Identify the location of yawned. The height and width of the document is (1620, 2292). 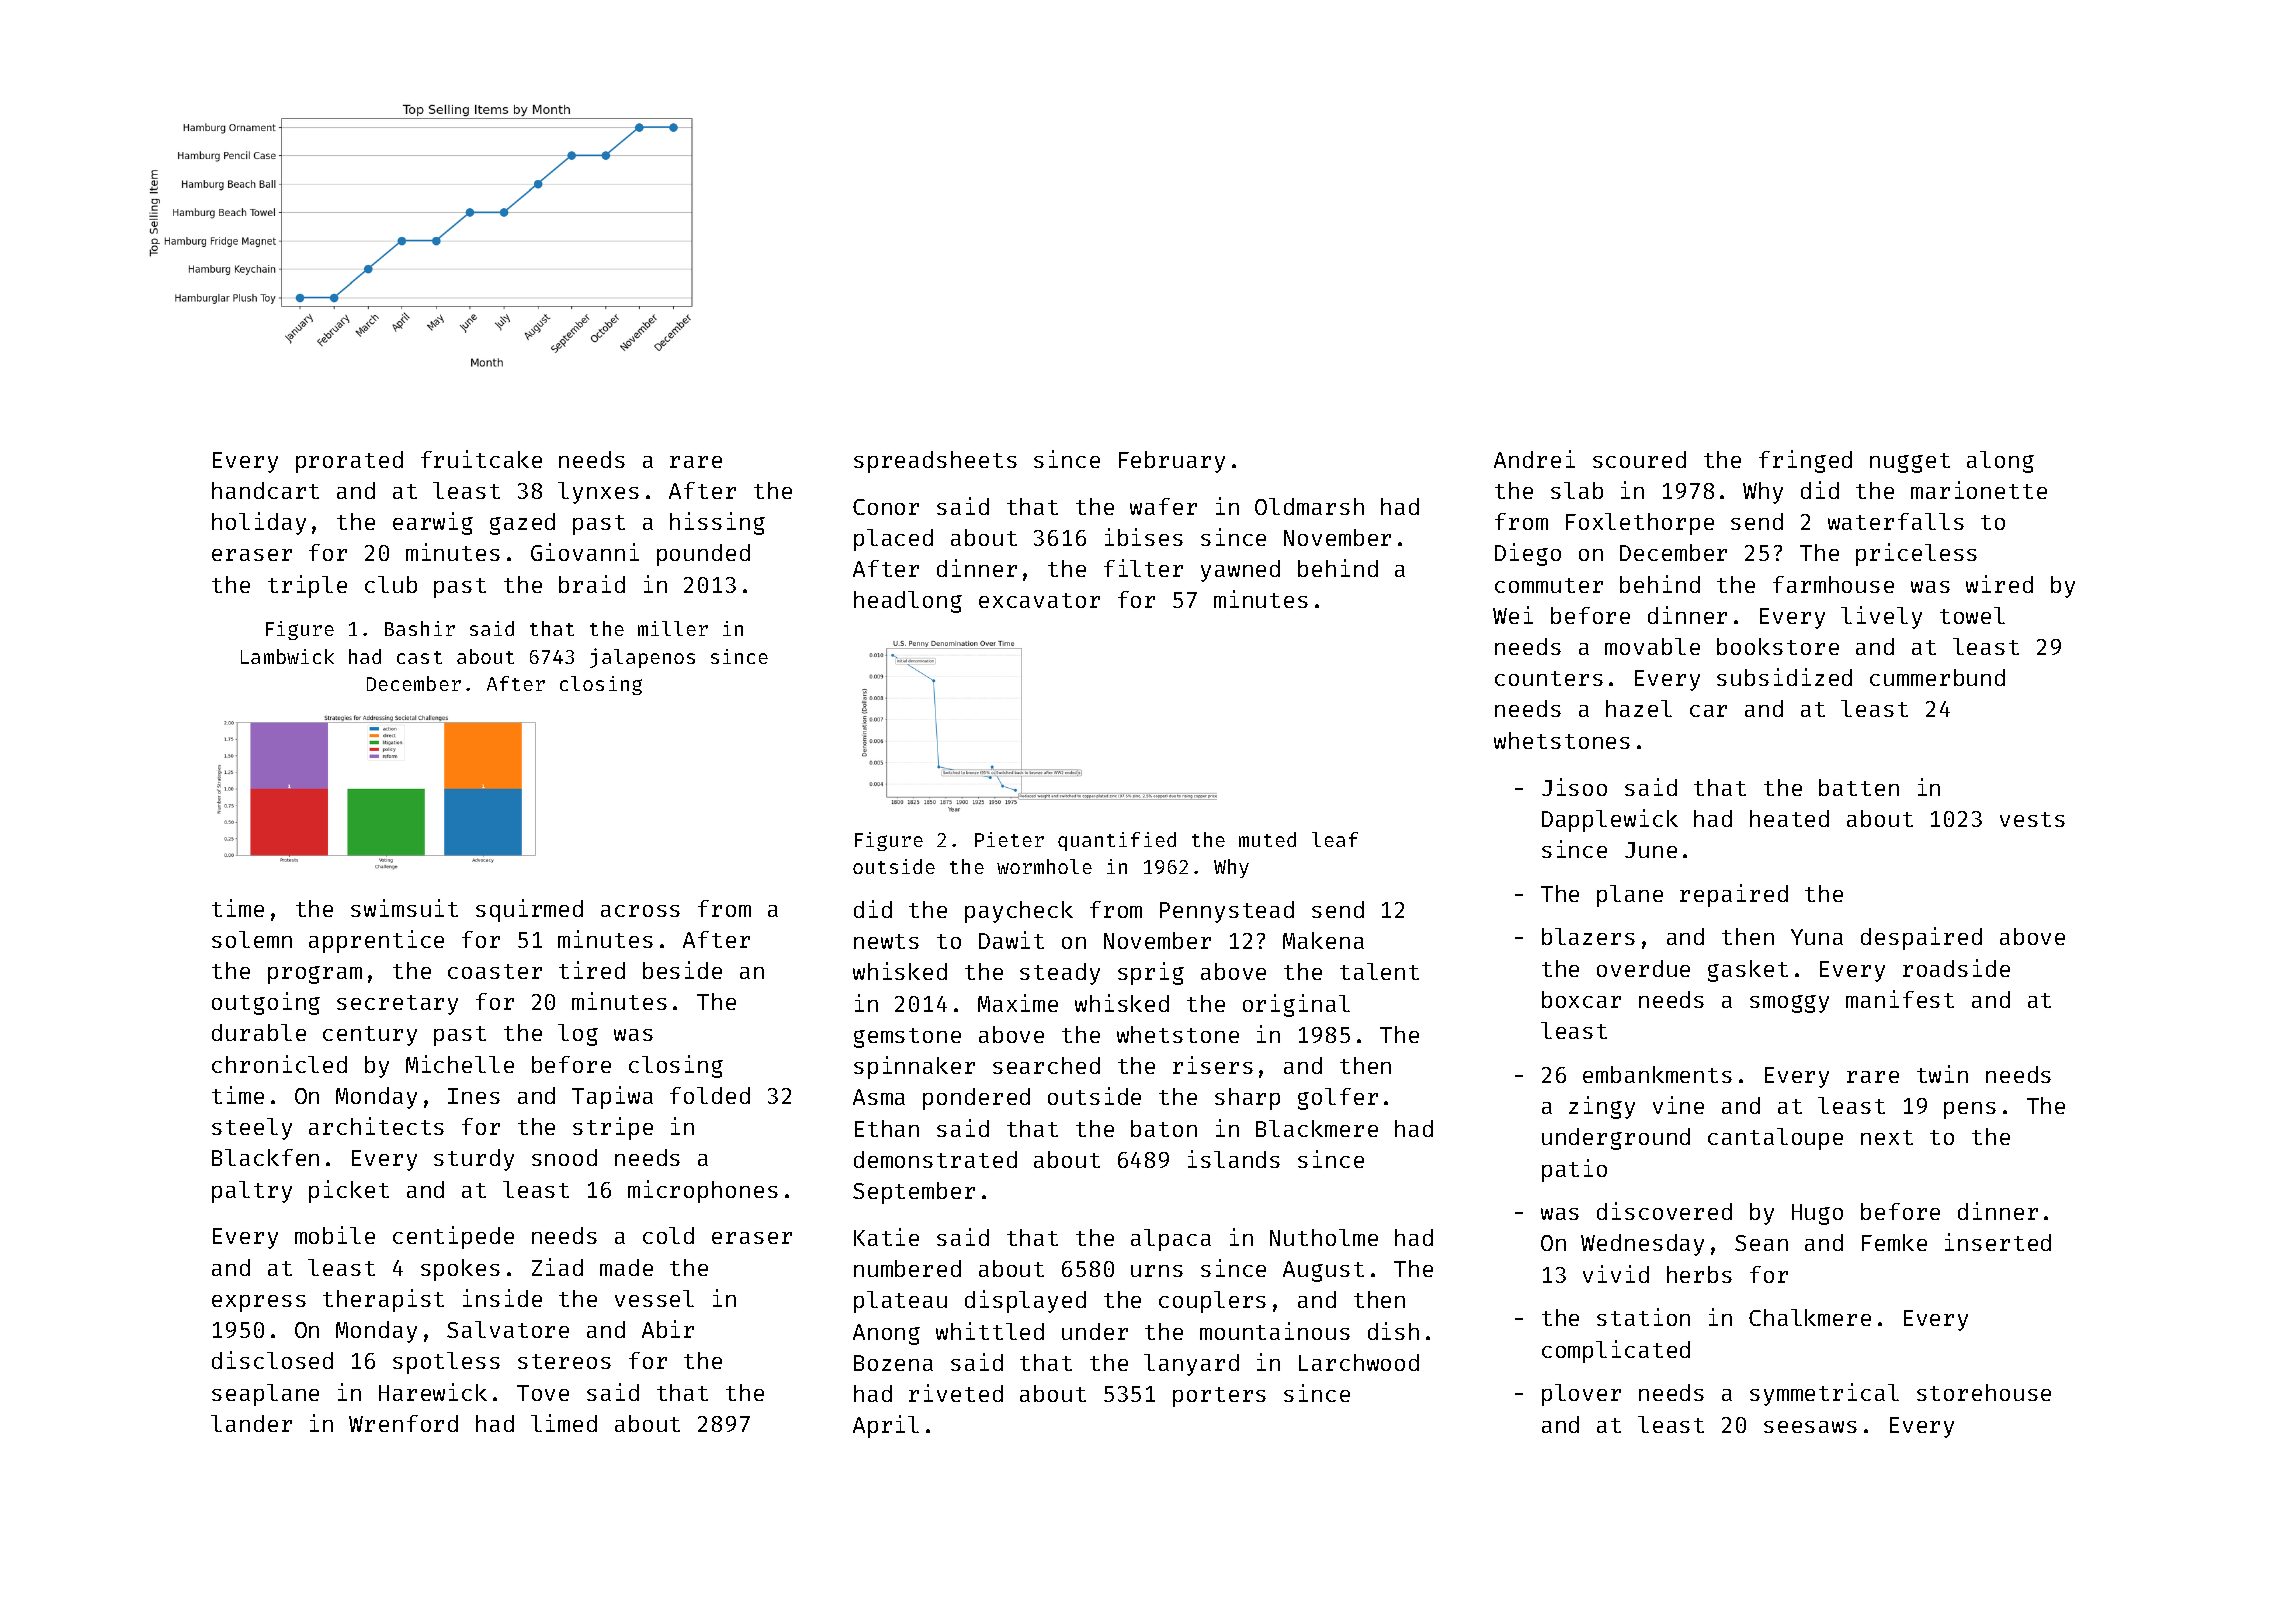
(1240, 571).
